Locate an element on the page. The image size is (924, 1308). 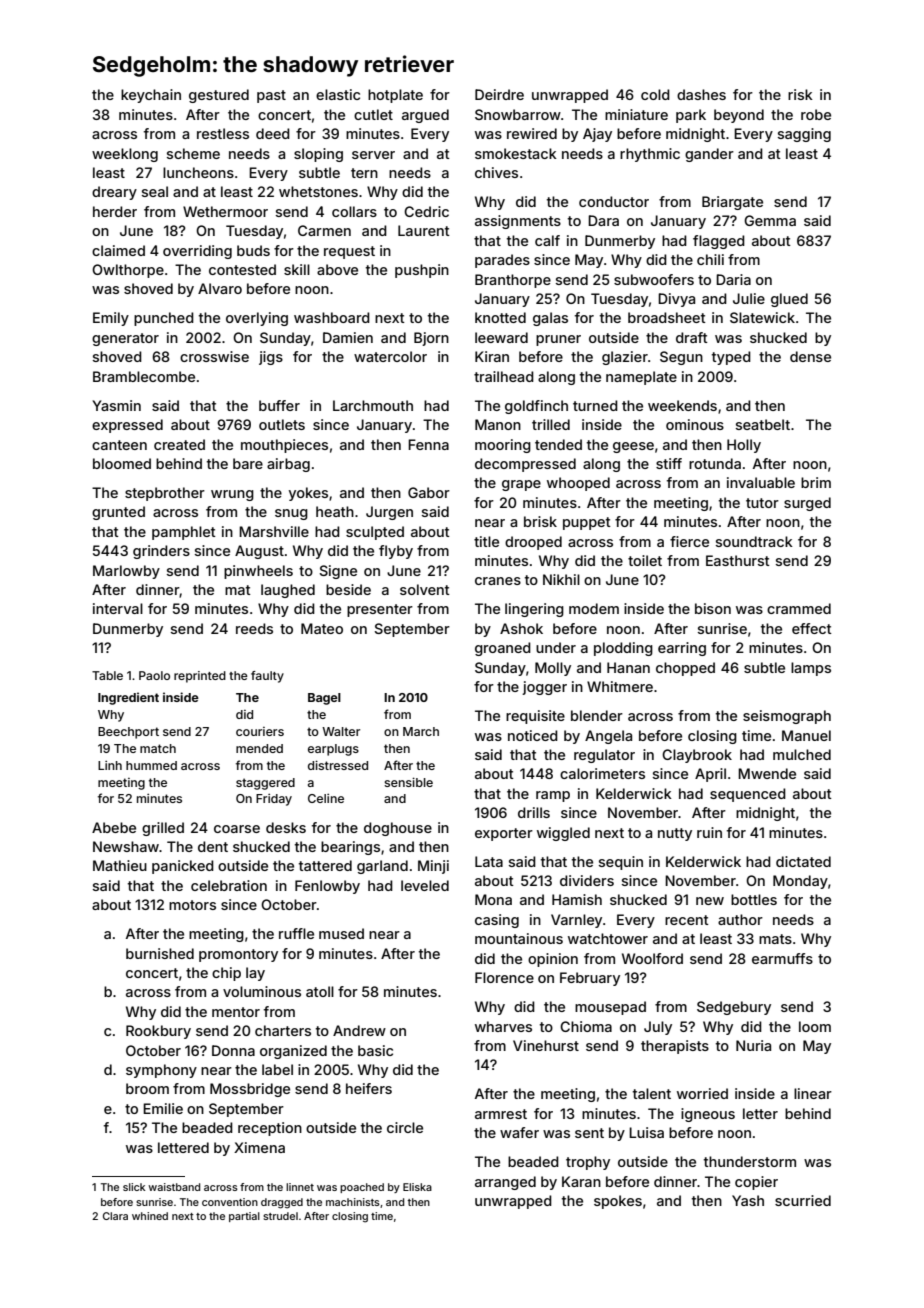
above is located at coordinates (337, 269).
